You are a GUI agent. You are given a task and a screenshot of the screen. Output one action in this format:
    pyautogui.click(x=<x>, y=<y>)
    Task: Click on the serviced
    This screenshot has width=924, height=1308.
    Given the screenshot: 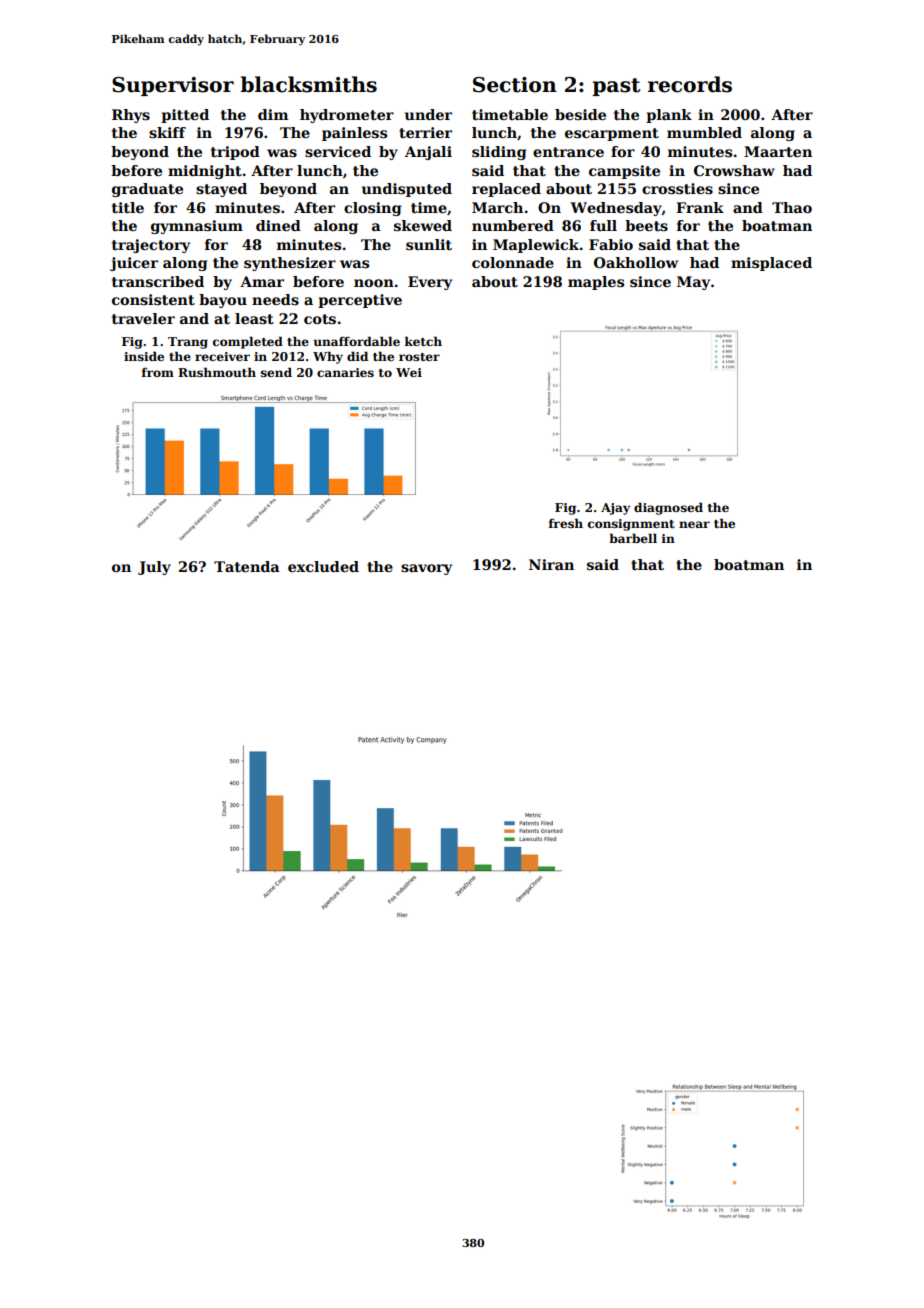 What is the action you would take?
    pyautogui.click(x=338, y=151)
